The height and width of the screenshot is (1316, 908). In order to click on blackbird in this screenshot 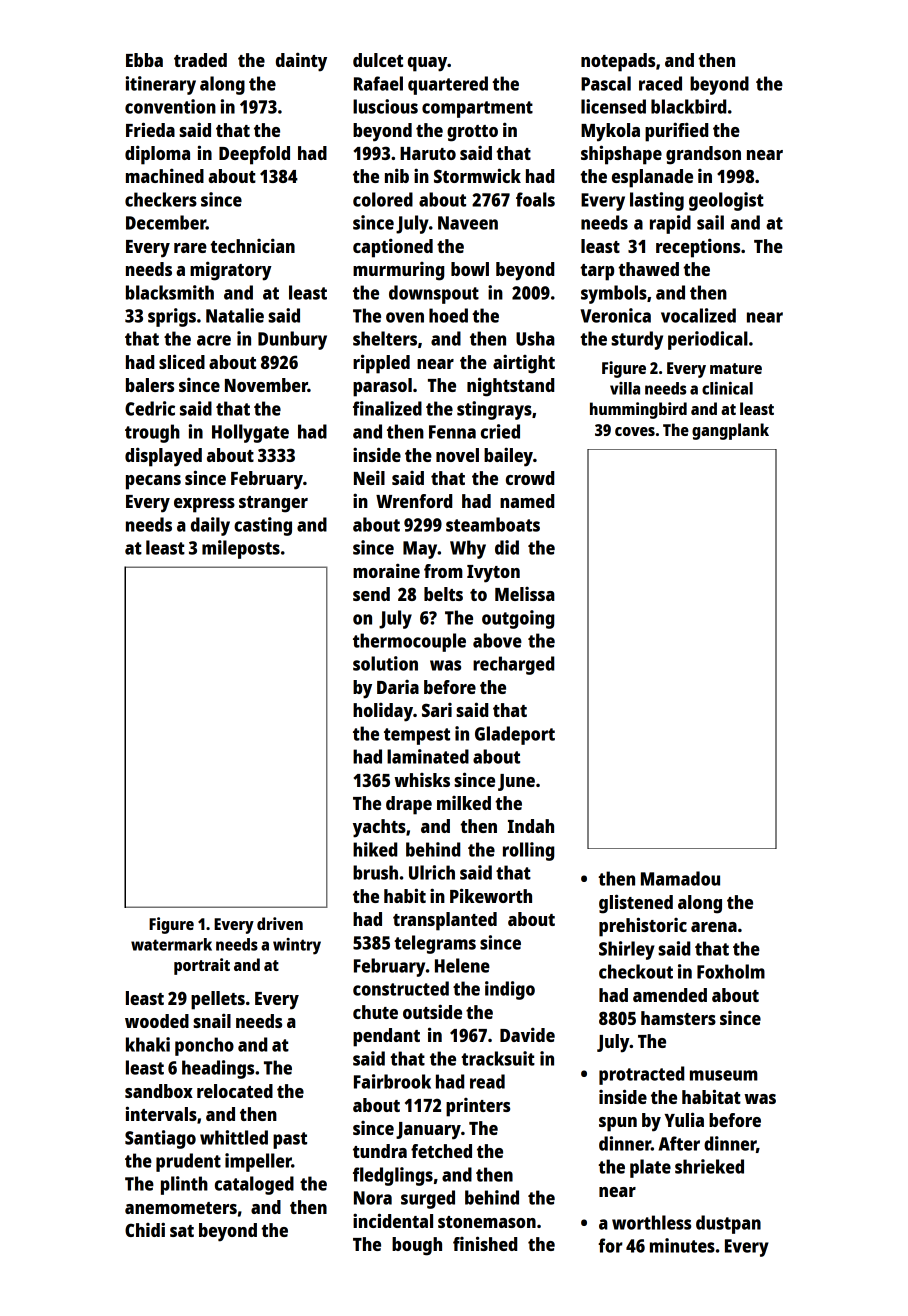, I will do `click(688, 106)`.
